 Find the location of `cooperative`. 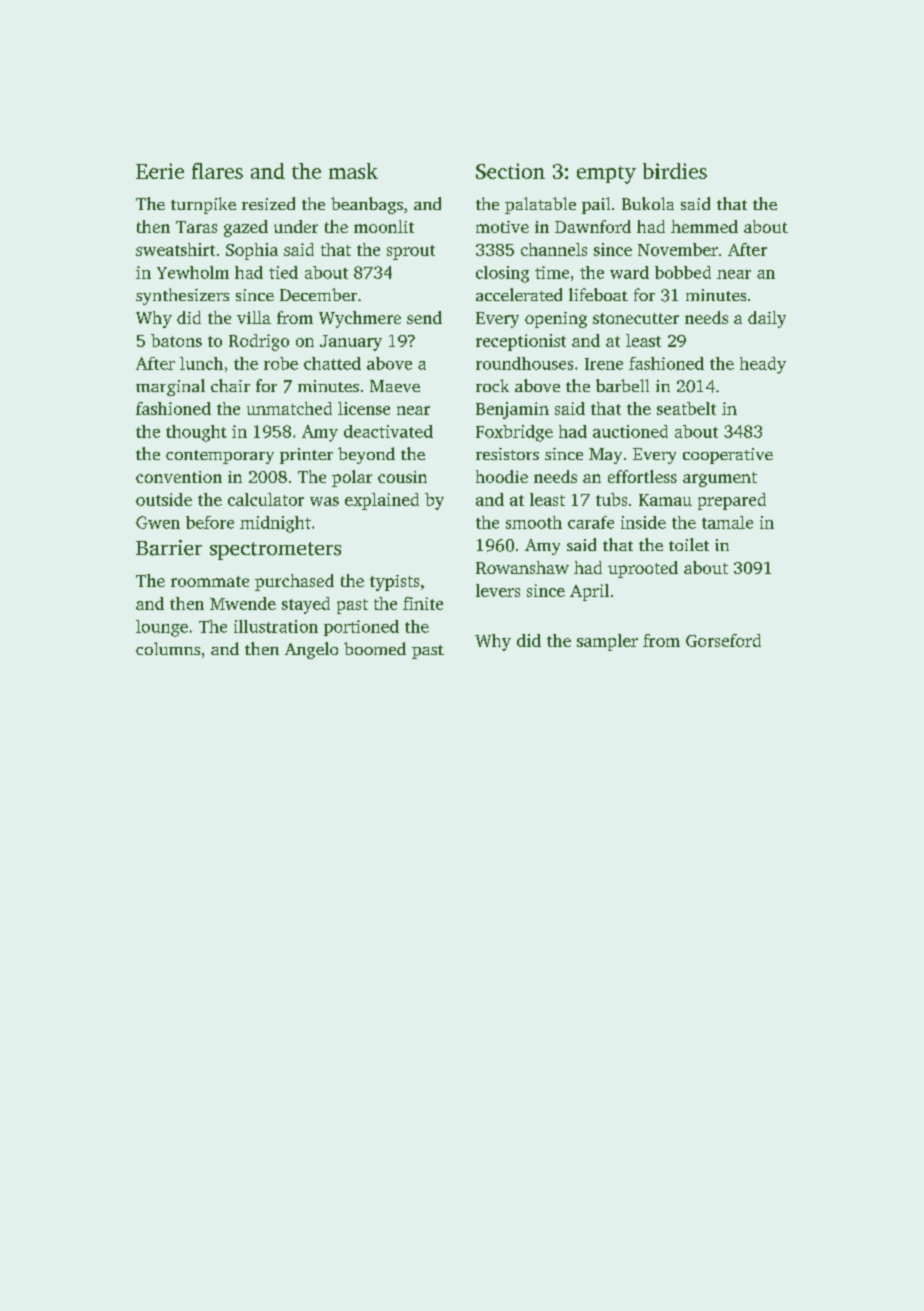

cooperative is located at coordinates (728, 456).
